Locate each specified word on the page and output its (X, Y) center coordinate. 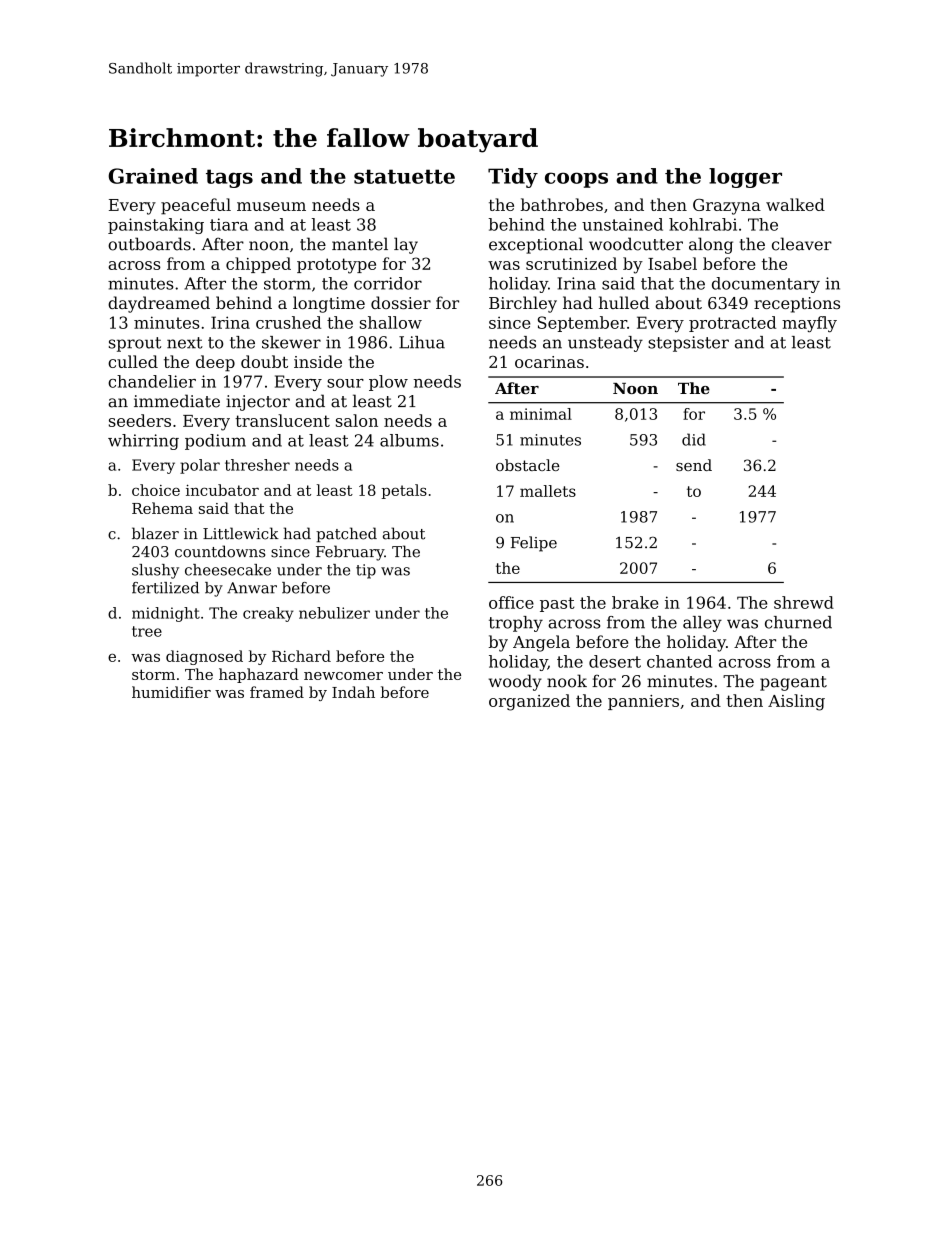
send (694, 465)
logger (745, 178)
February (350, 553)
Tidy (513, 178)
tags (229, 178)
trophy (516, 624)
